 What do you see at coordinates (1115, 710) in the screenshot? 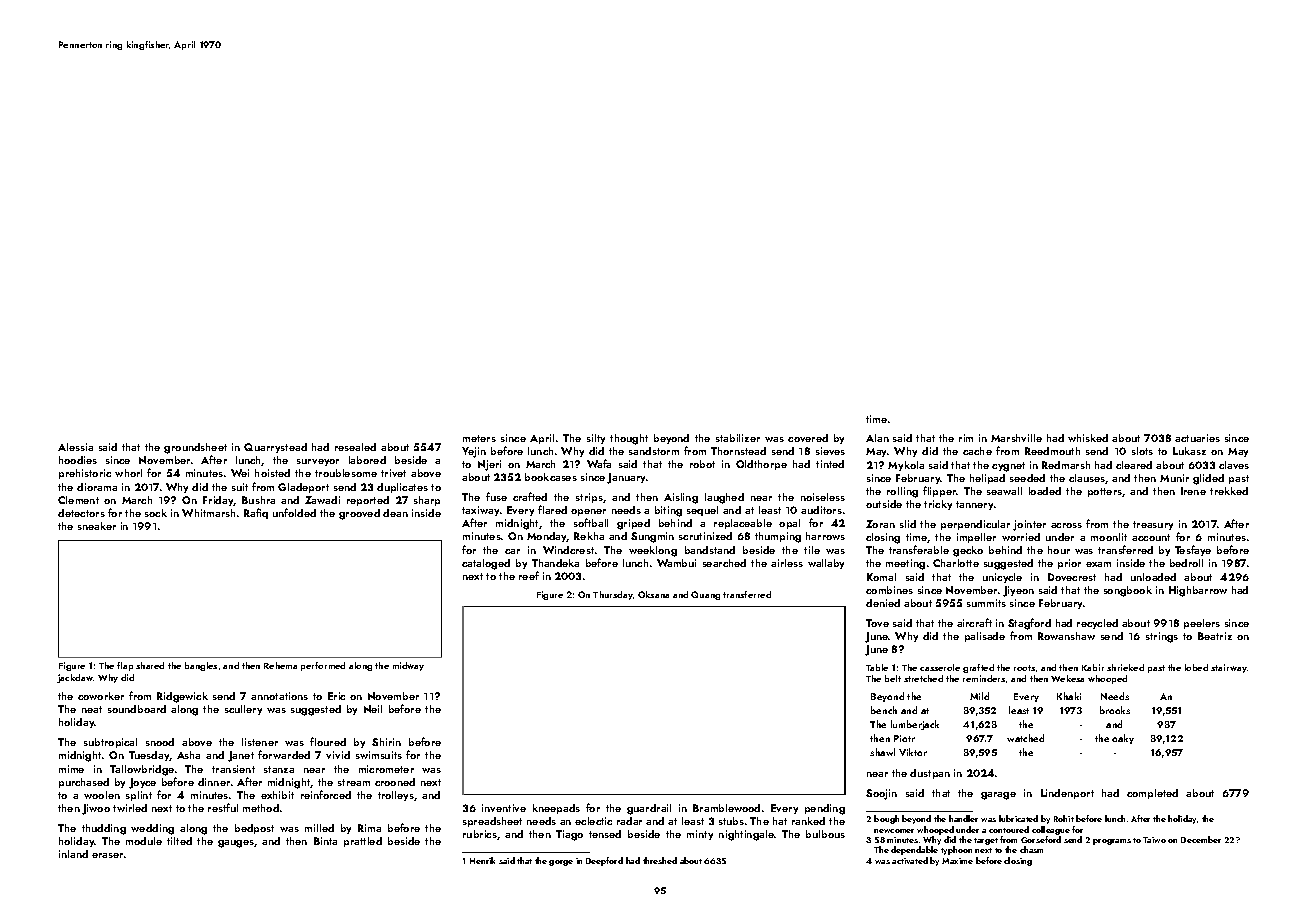
I see `brooks` at bounding box center [1115, 710].
